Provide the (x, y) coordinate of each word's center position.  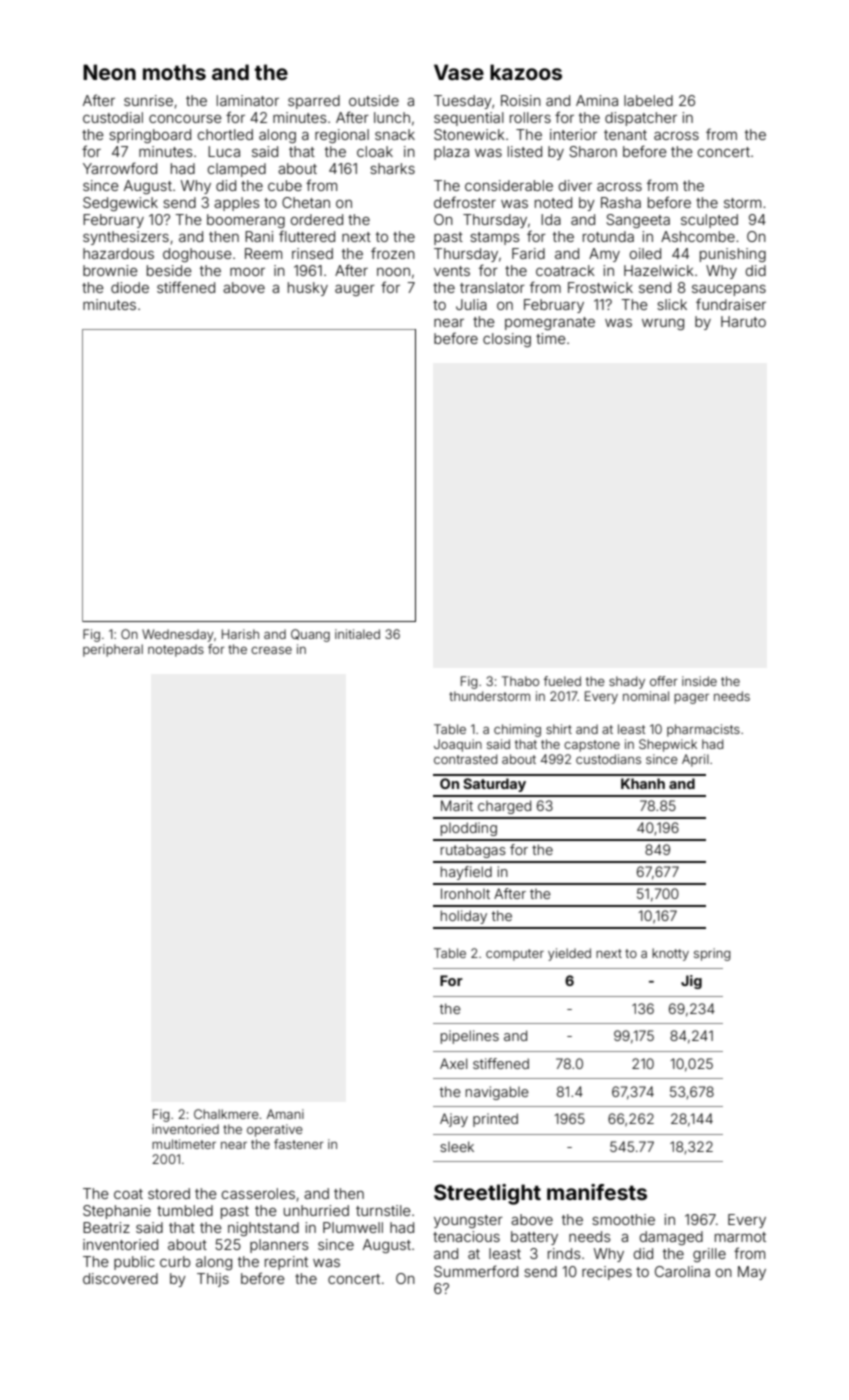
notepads (176, 650)
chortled (225, 134)
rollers (530, 117)
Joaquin (458, 745)
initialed (357, 634)
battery (534, 1238)
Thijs (213, 1280)
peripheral (113, 650)
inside (699, 681)
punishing (733, 255)
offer (664, 681)
